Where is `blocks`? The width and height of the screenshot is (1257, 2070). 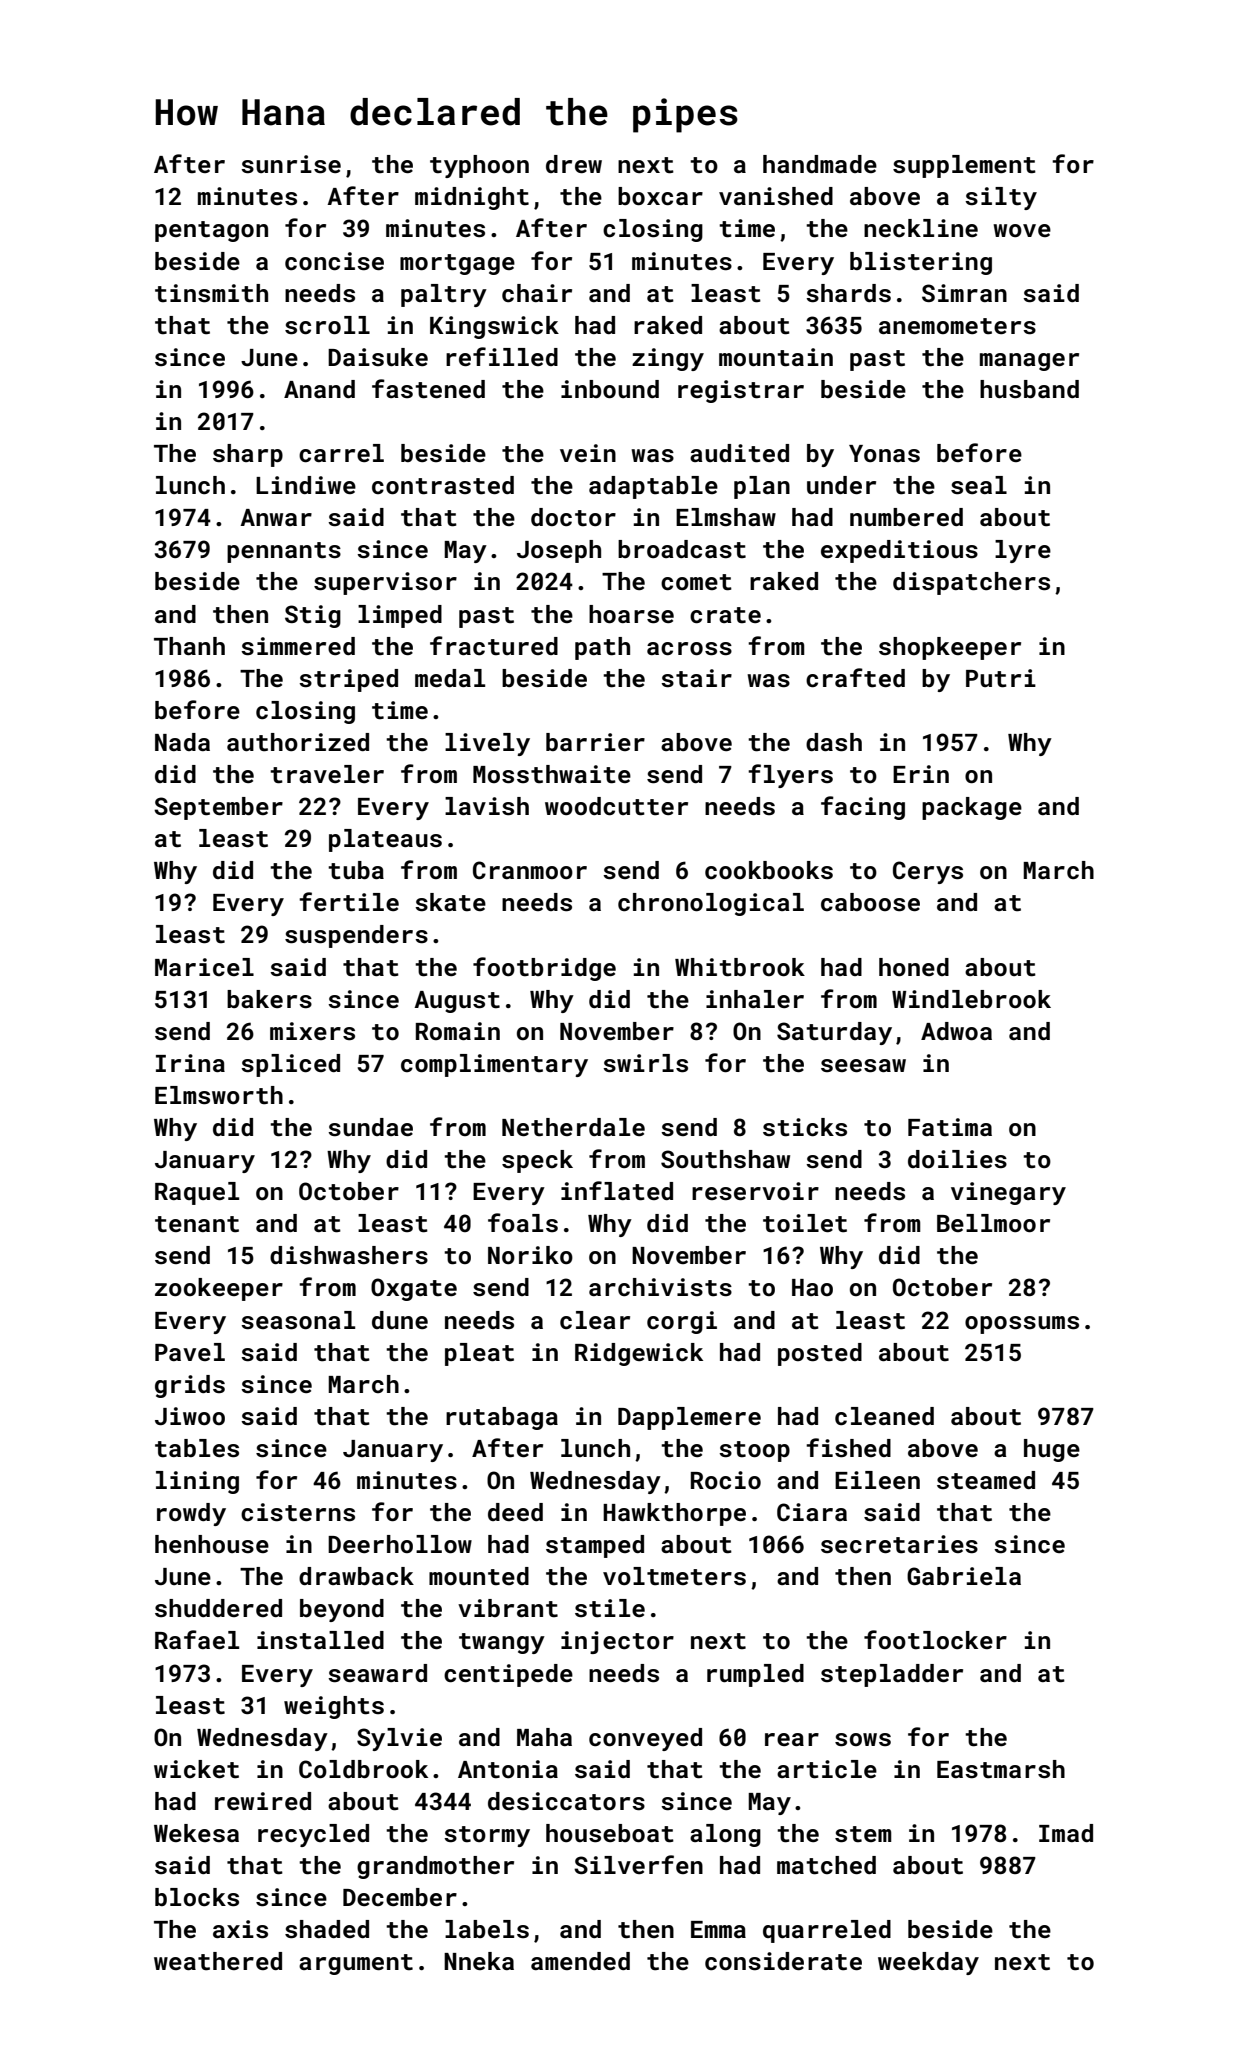
blocks is located at coordinates (197, 1897).
